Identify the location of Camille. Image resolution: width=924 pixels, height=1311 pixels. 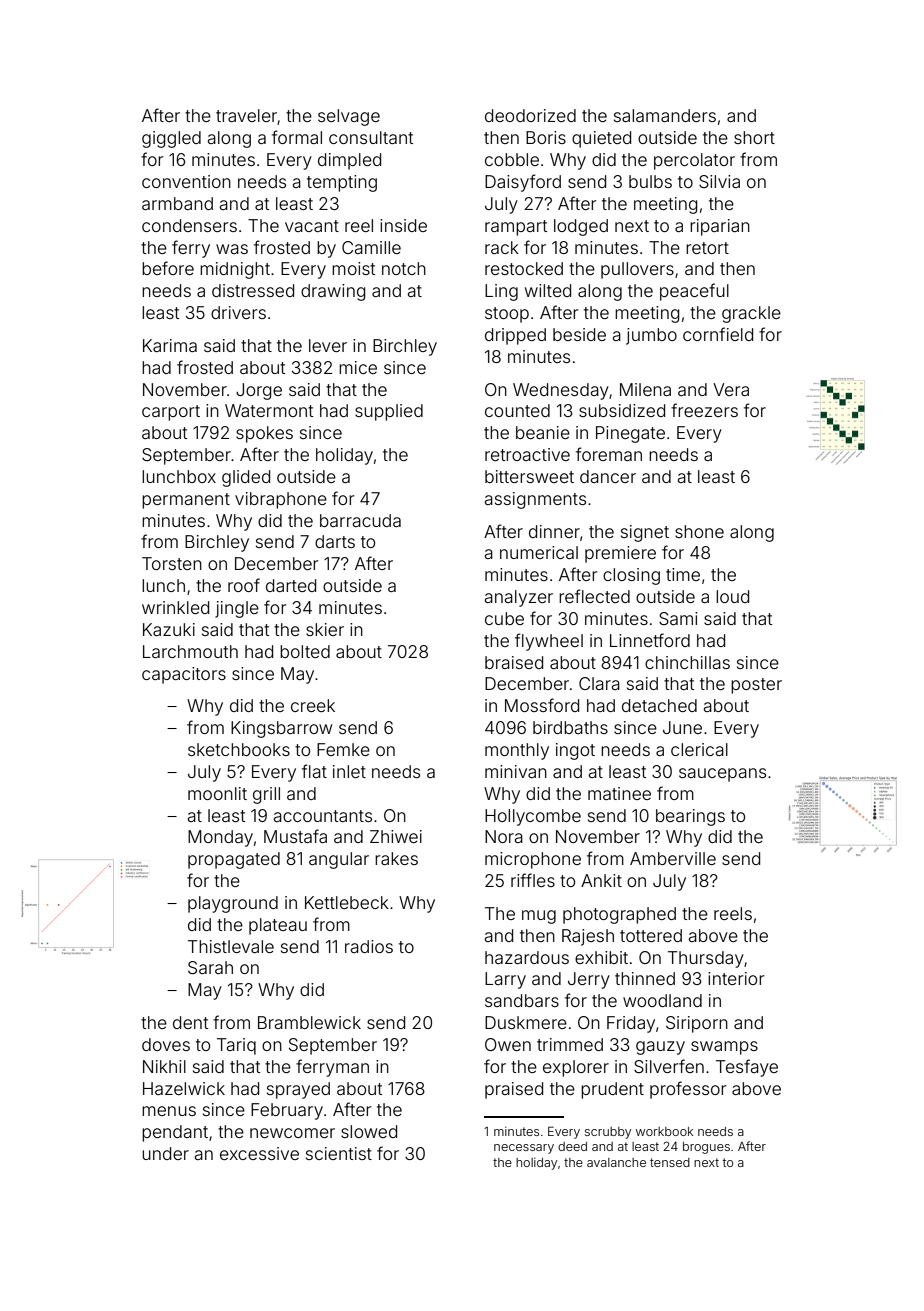
(371, 247).
